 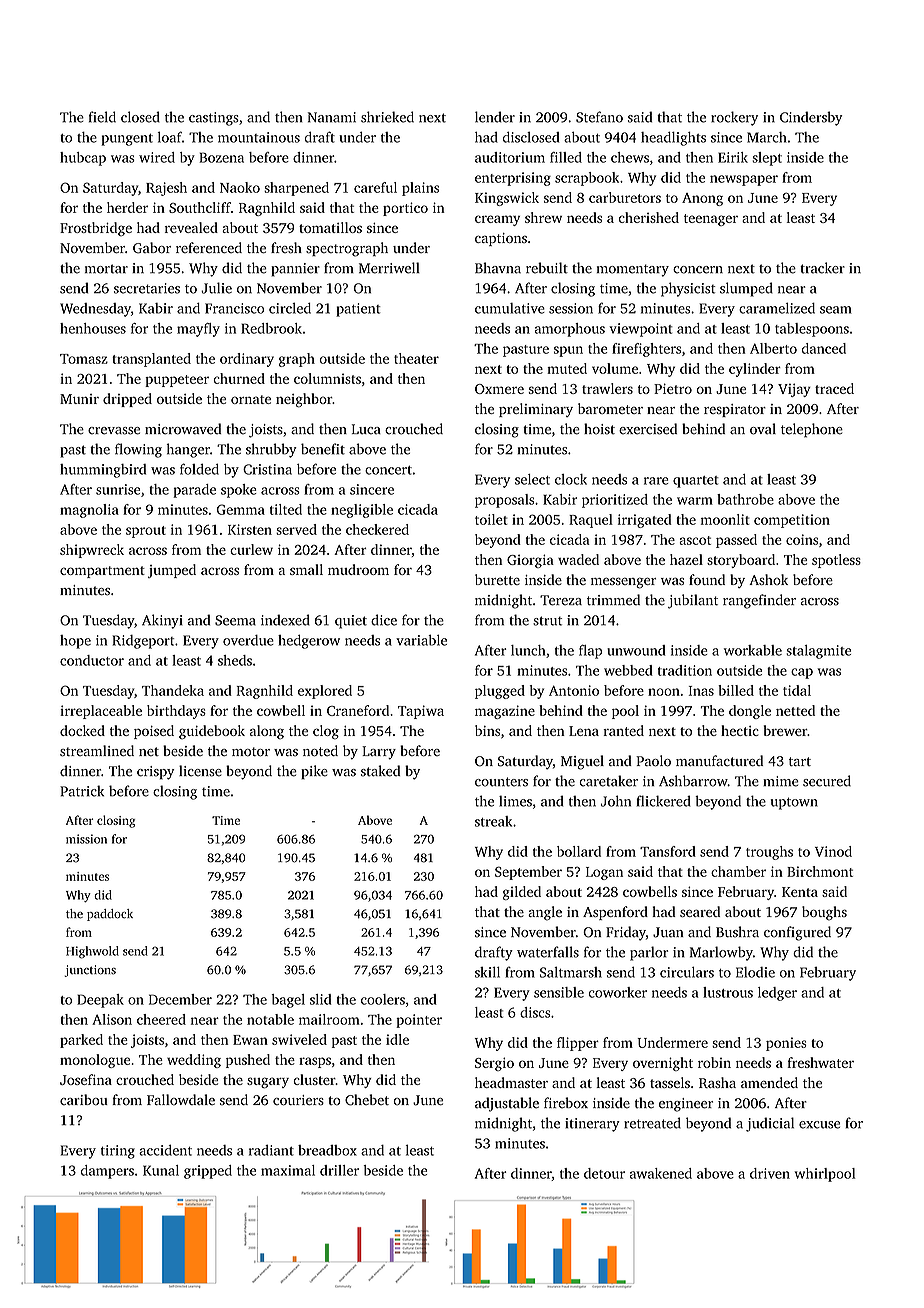 What do you see at coordinates (822, 268) in the image?
I see `tracker` at bounding box center [822, 268].
